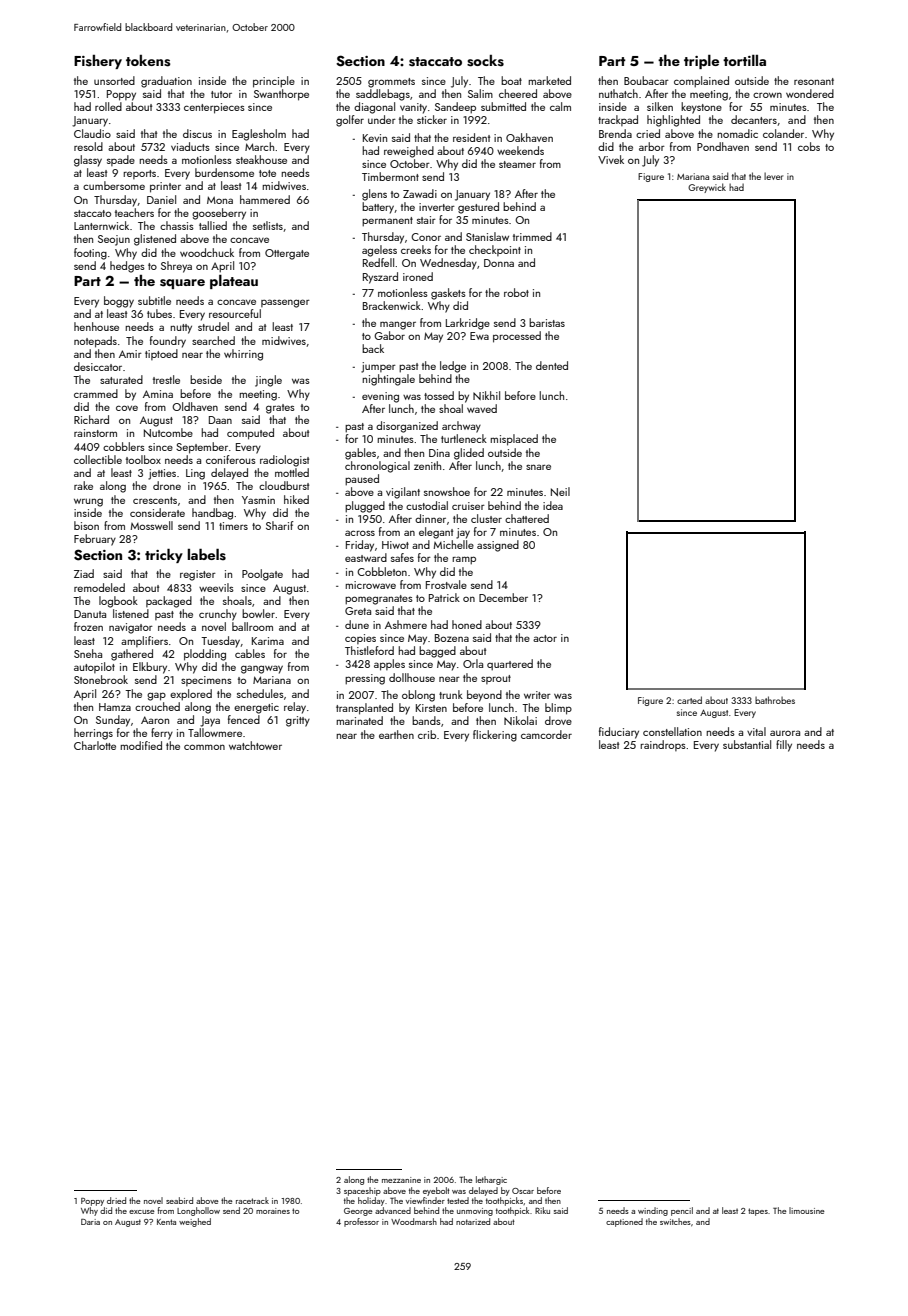  I want to click on camcorder, so click(546, 734).
